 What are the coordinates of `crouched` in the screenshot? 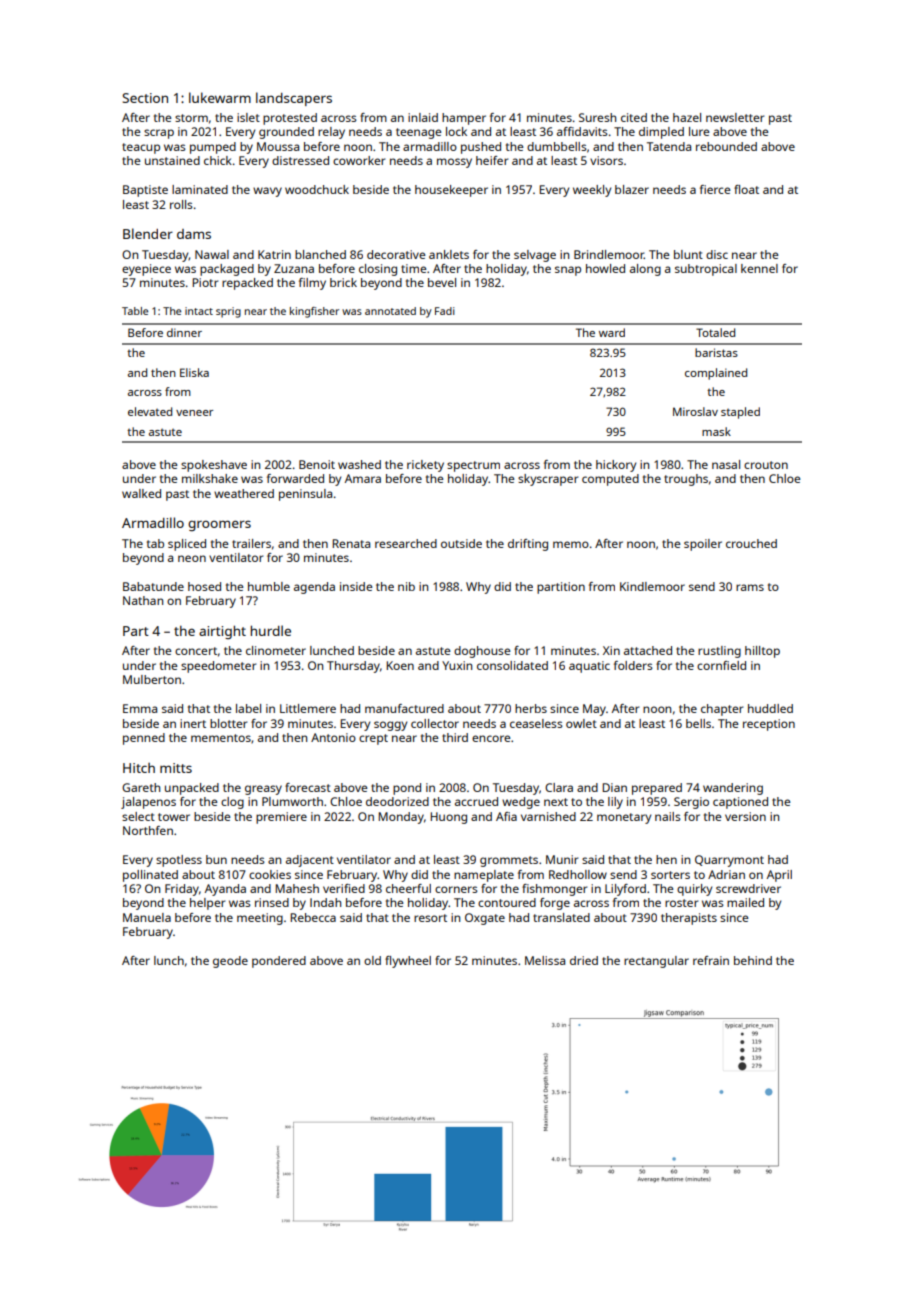 It's located at (751, 543).
